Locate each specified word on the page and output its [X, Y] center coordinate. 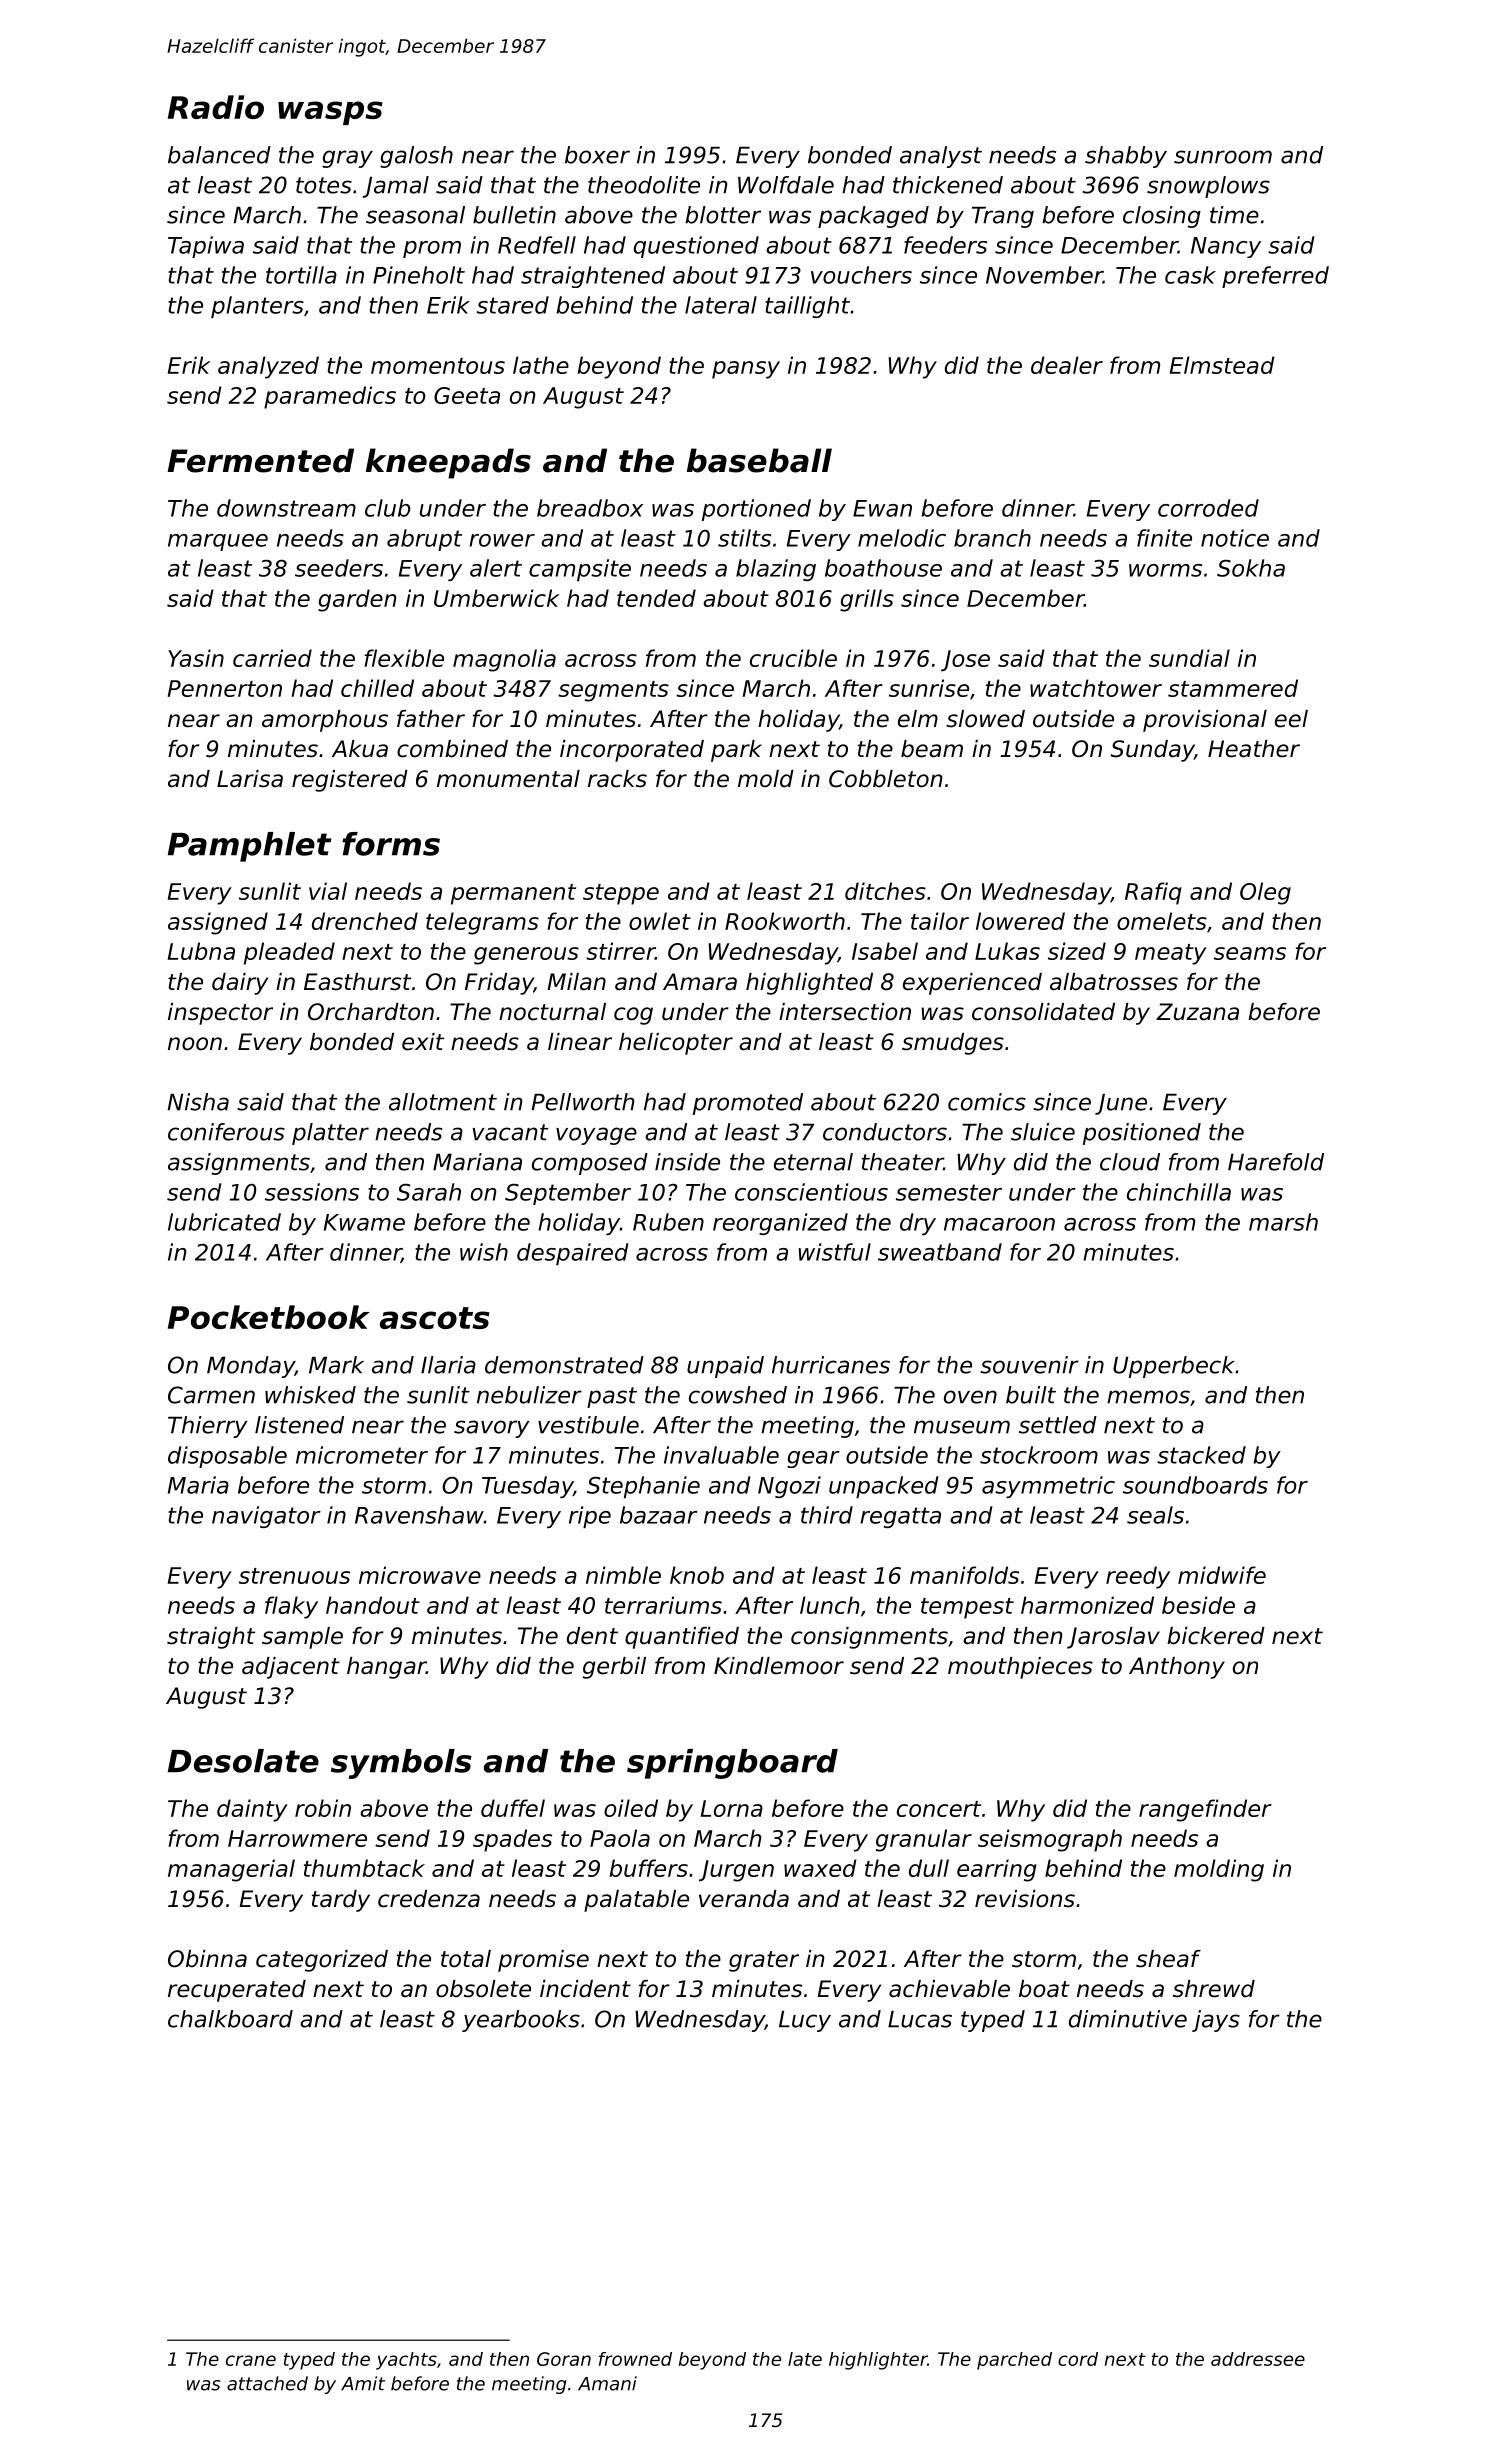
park [736, 751]
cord [1078, 2359]
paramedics [330, 397]
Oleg [1265, 893]
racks [617, 779]
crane [251, 2360]
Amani [607, 2383]
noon [195, 1044]
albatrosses [1114, 982]
